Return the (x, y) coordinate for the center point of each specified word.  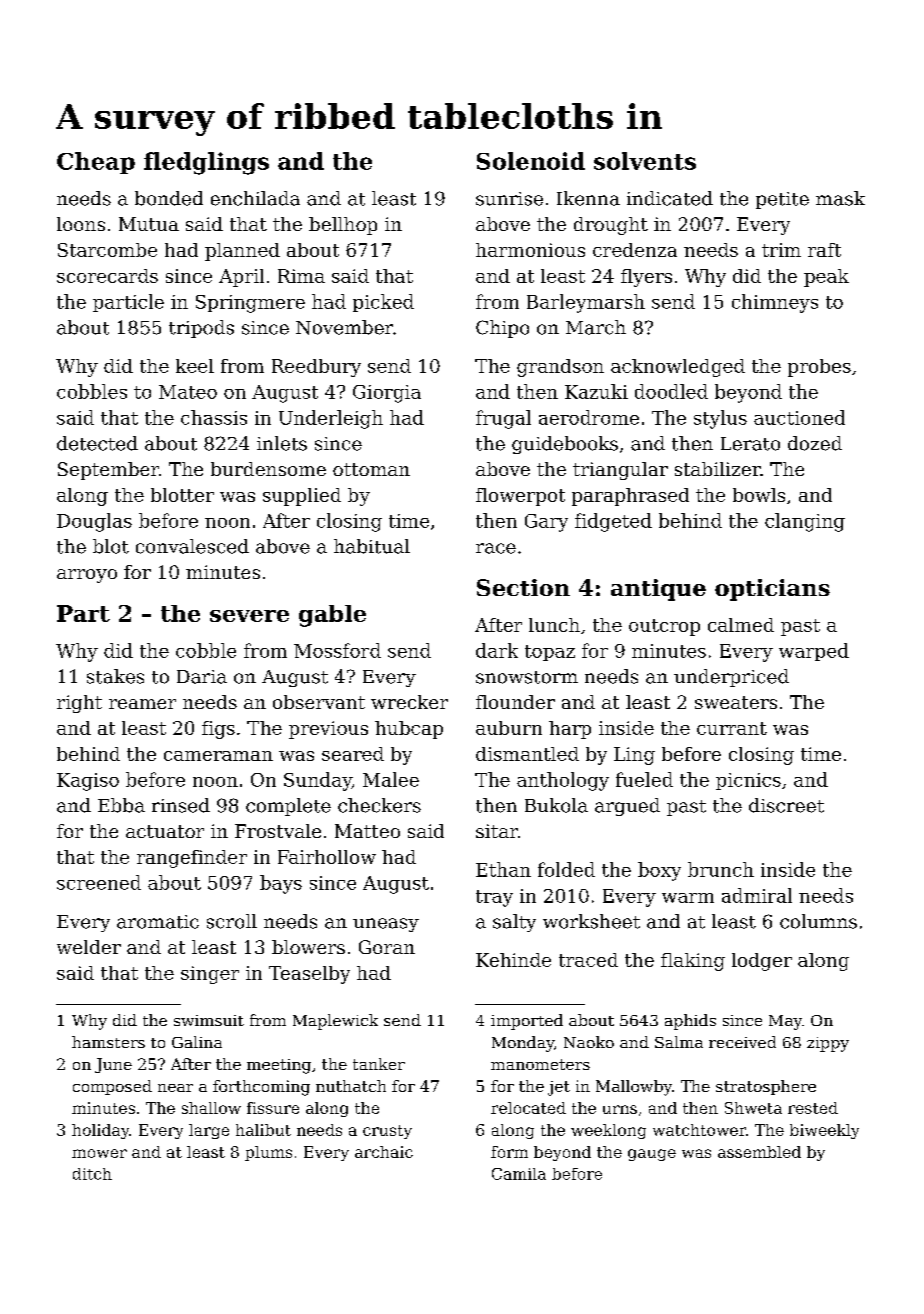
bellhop (343, 226)
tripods (201, 329)
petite (782, 200)
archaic (384, 1152)
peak (826, 278)
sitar (497, 831)
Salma (679, 1042)
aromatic (158, 922)
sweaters (736, 702)
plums (268, 1153)
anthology (563, 781)
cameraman (218, 756)
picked (383, 303)
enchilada (255, 198)
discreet (786, 805)
